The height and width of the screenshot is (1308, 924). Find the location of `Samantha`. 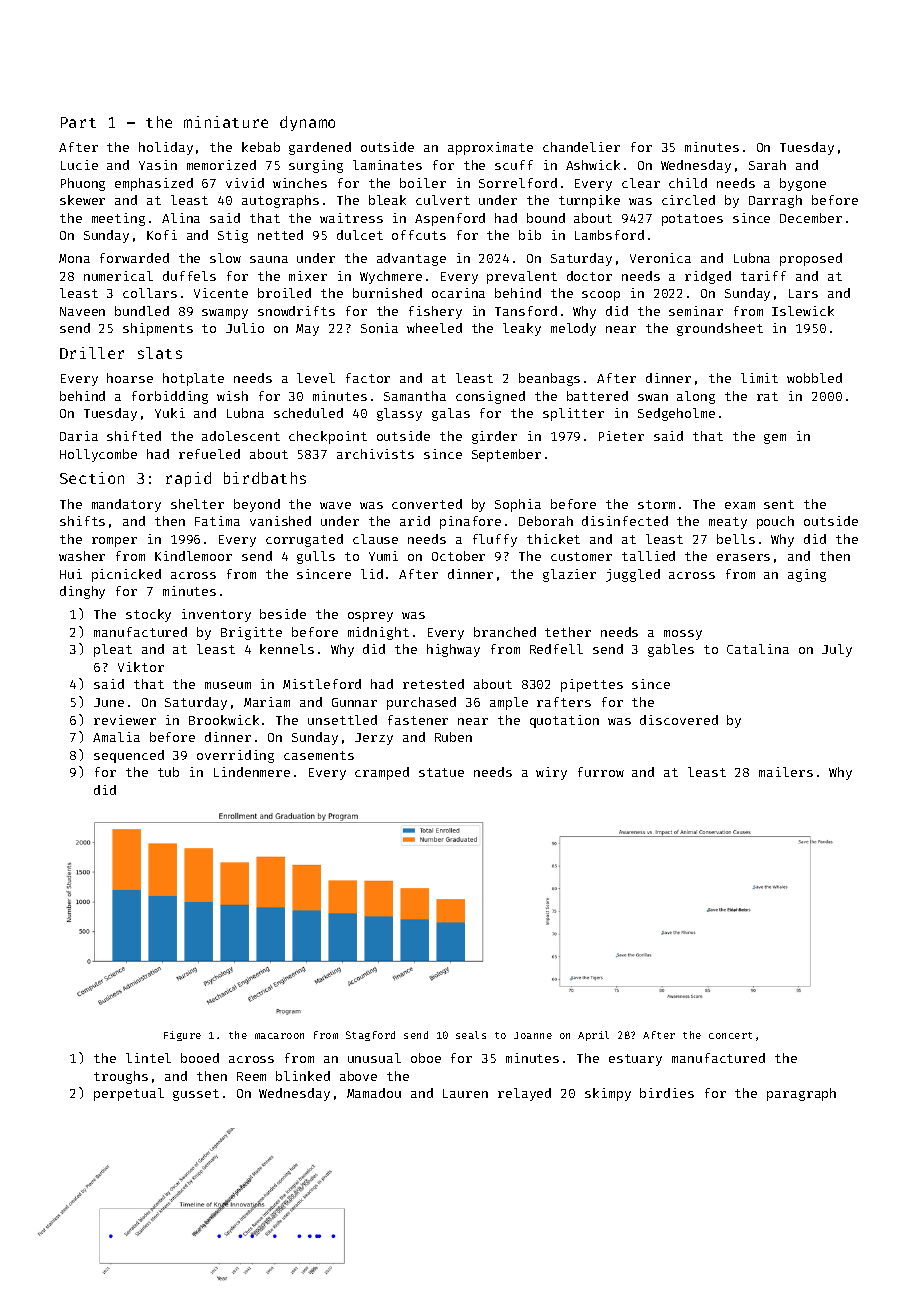

Samantha is located at coordinates (415, 396).
